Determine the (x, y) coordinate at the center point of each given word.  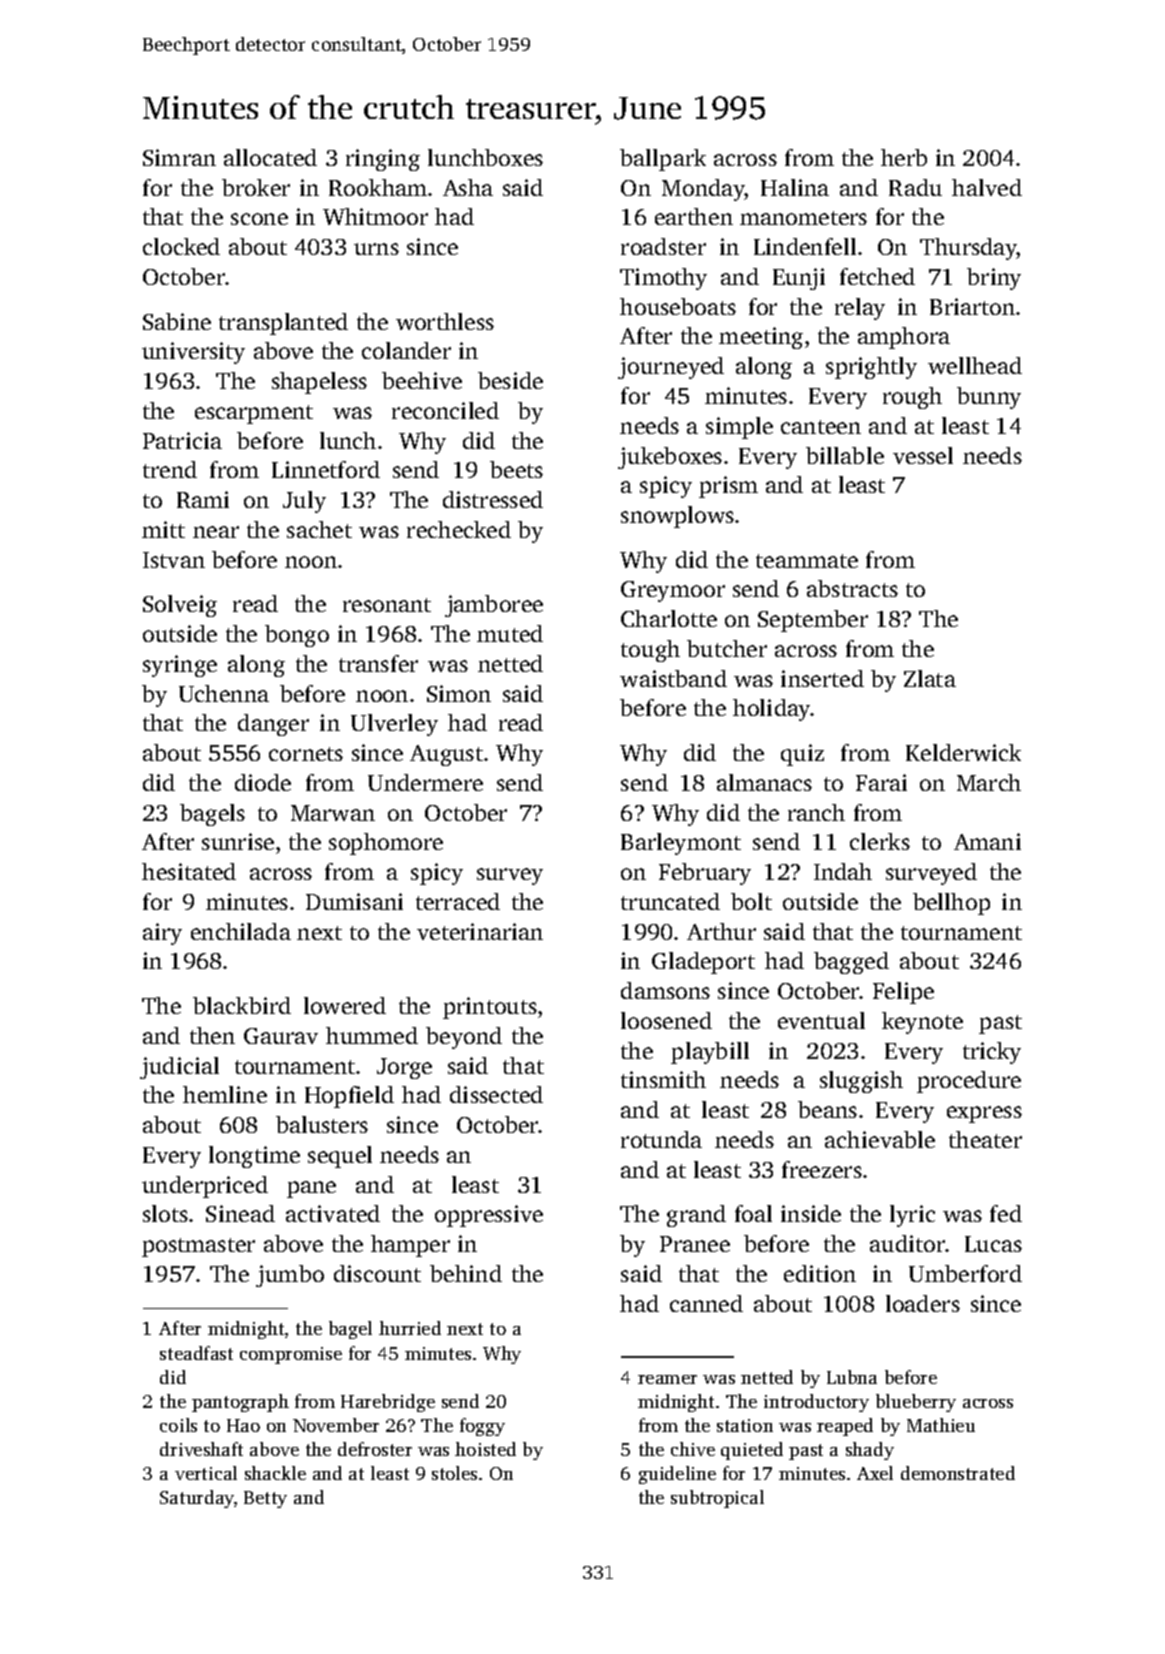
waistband (673, 678)
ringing (383, 160)
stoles (454, 1473)
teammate (807, 561)
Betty (265, 1499)
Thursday (968, 249)
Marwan (333, 813)
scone (259, 219)
